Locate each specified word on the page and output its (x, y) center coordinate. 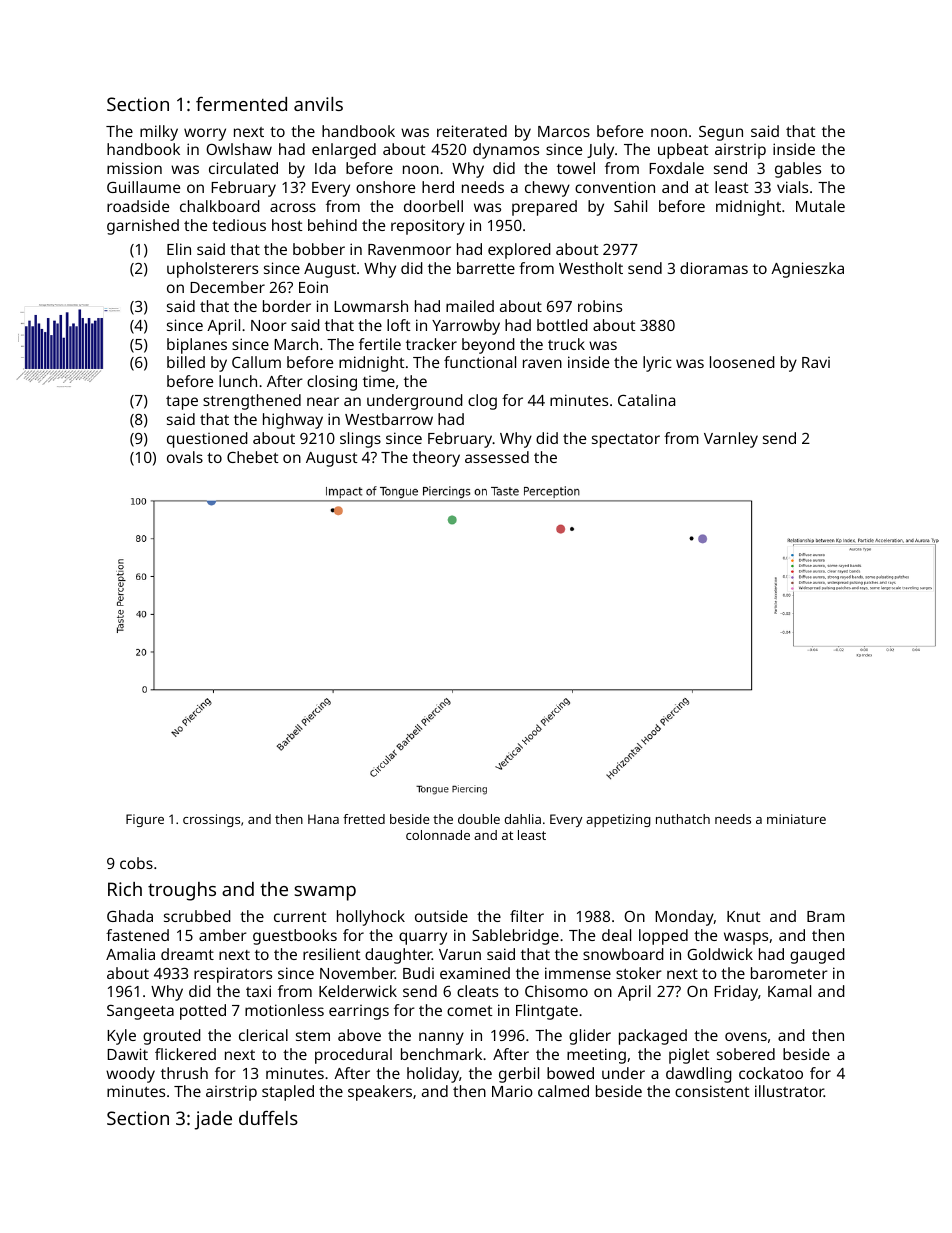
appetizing (618, 820)
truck (566, 344)
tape (182, 403)
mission (134, 168)
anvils (318, 104)
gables (798, 170)
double (479, 819)
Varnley (731, 440)
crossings (211, 820)
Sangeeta (140, 1012)
